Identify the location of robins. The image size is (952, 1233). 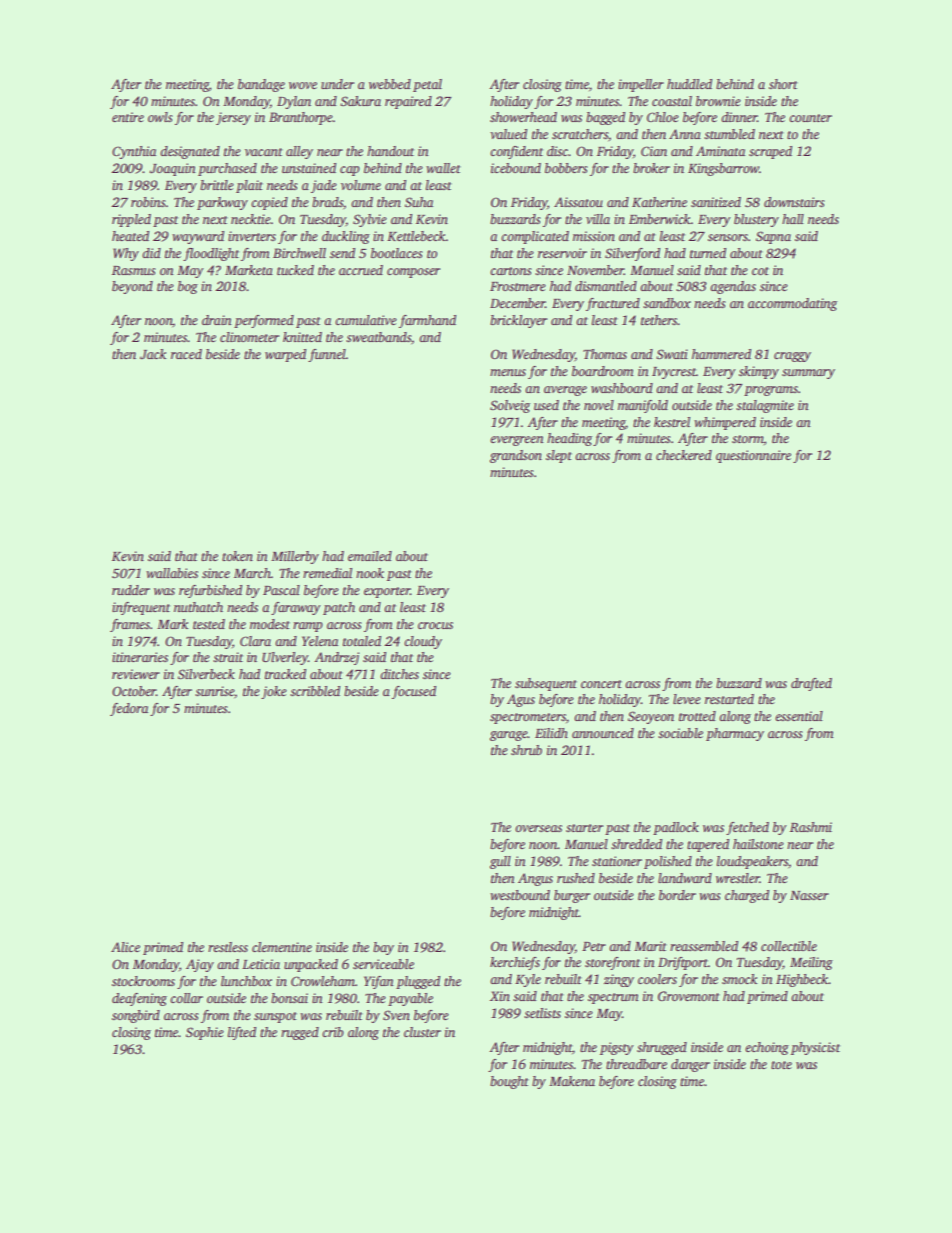
(148, 202).
